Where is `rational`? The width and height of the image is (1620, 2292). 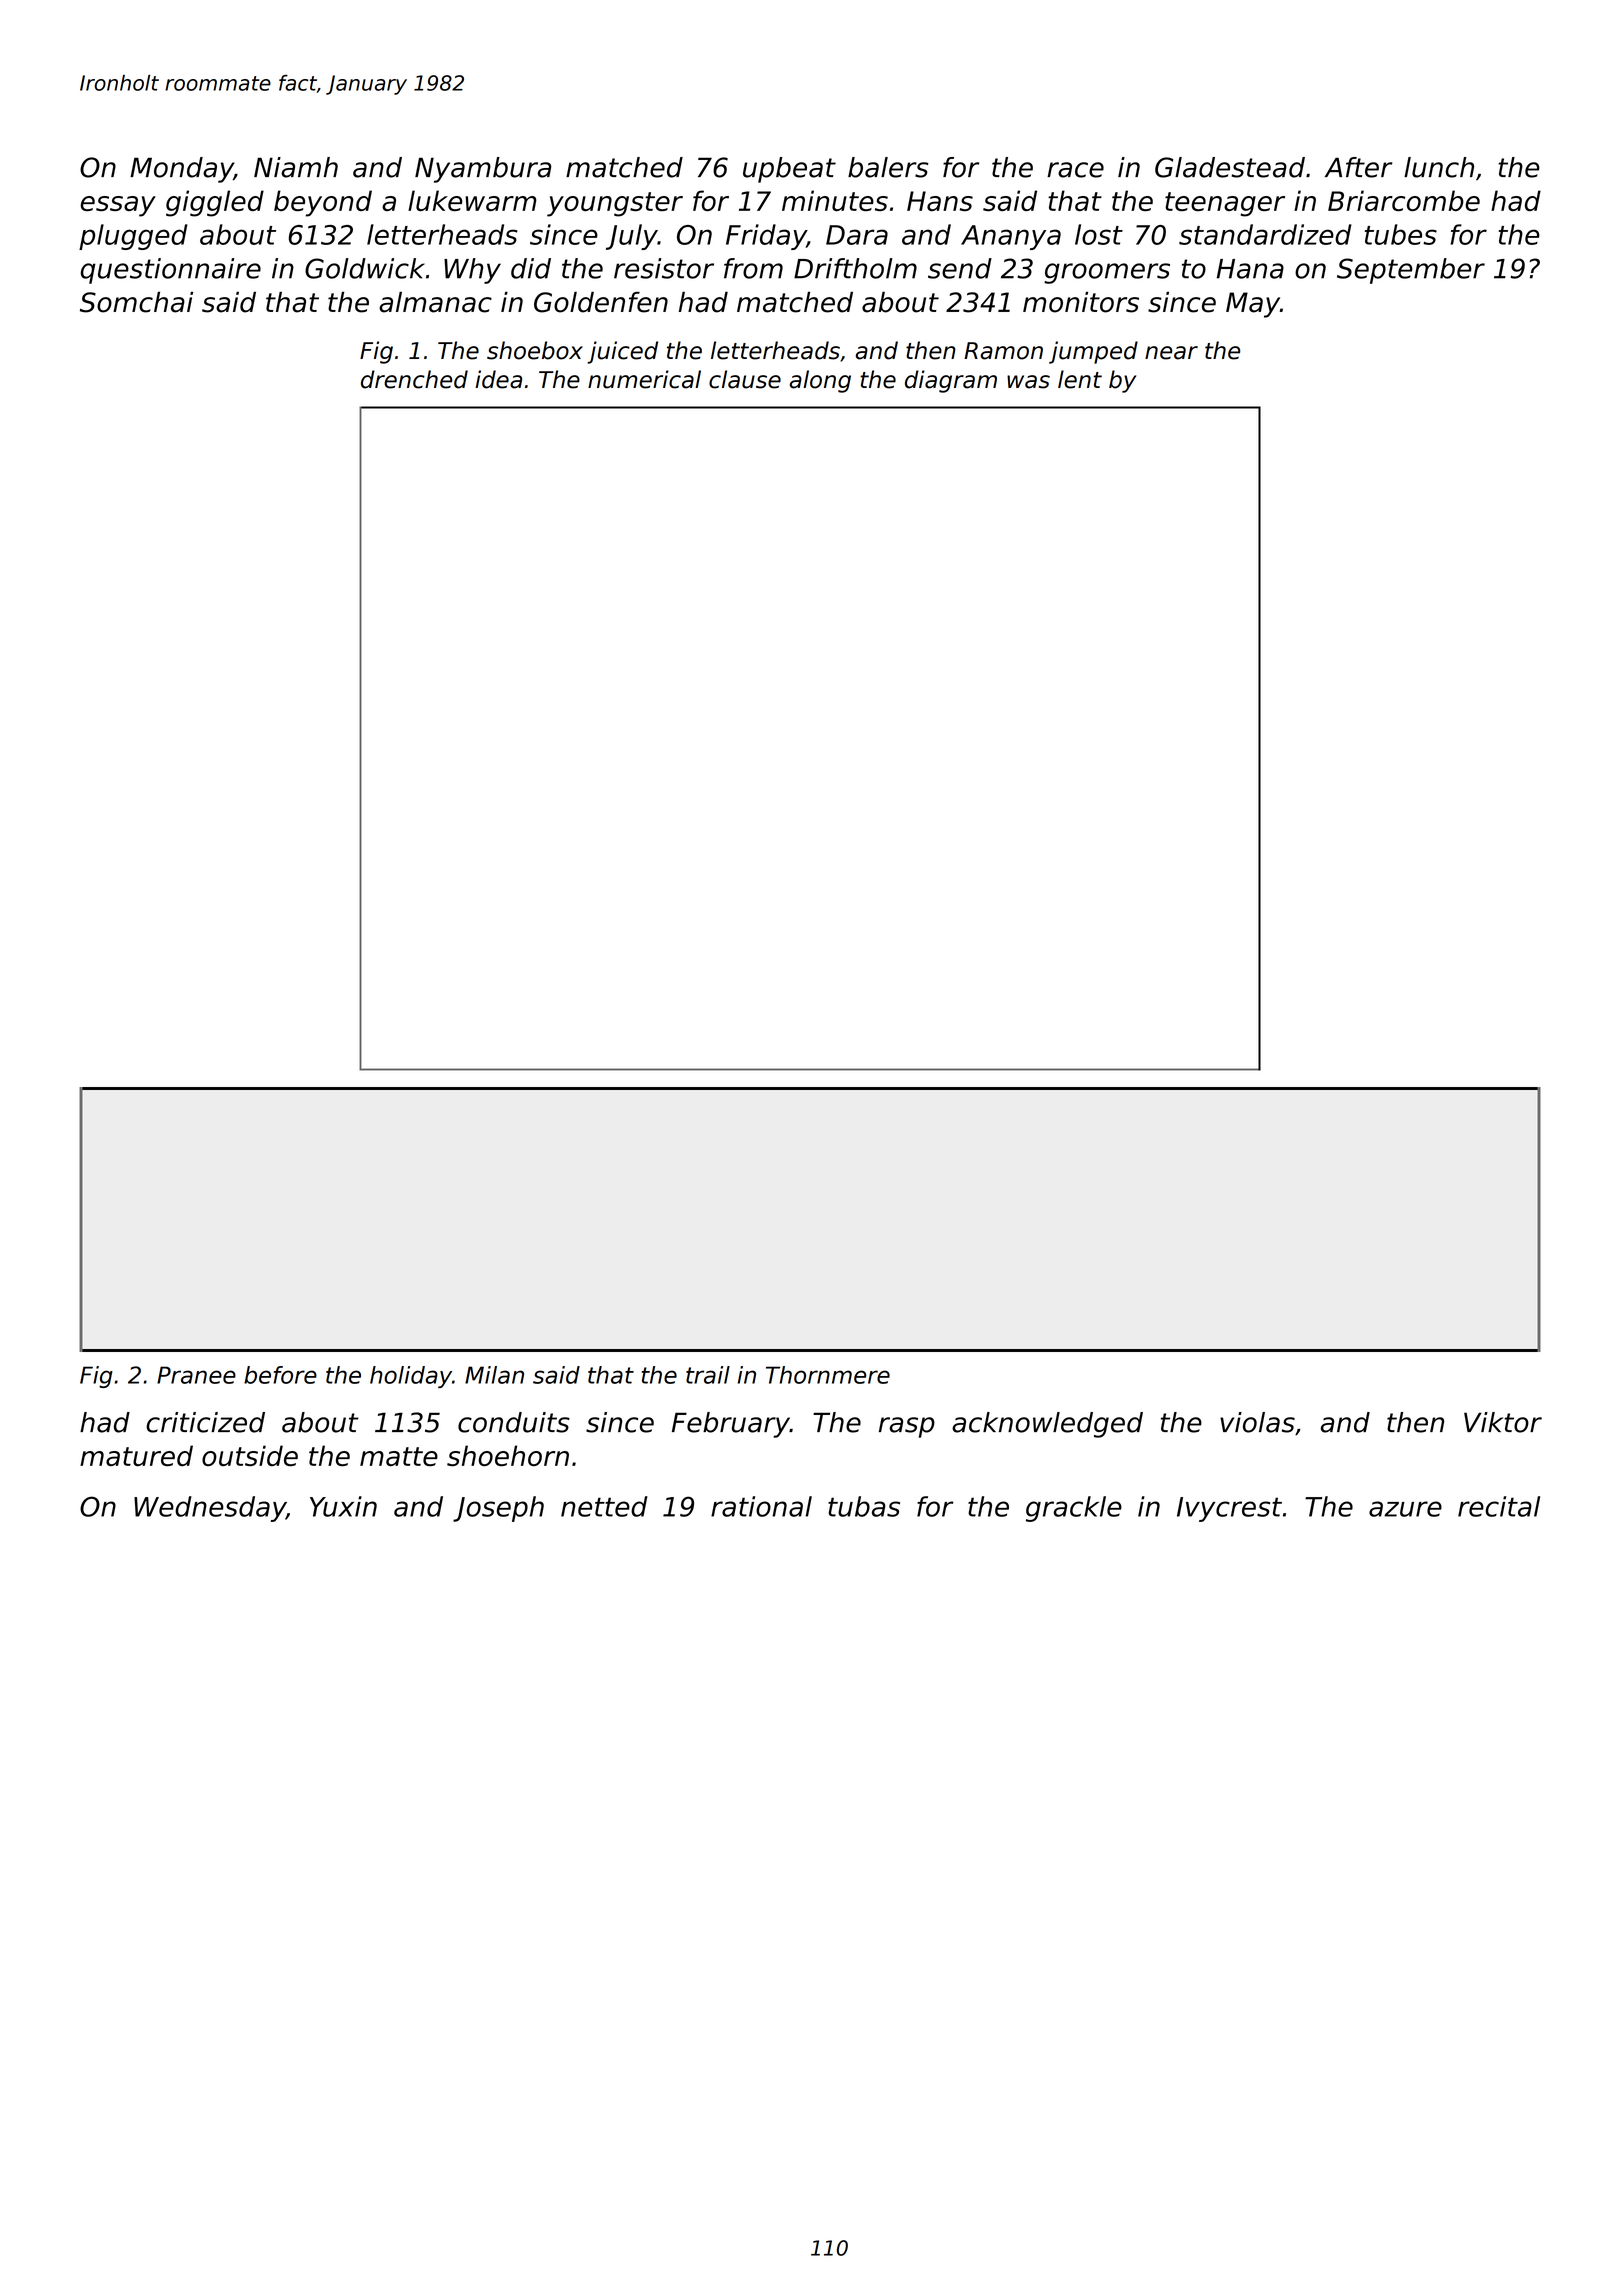
rational is located at coordinates (761, 1506).
